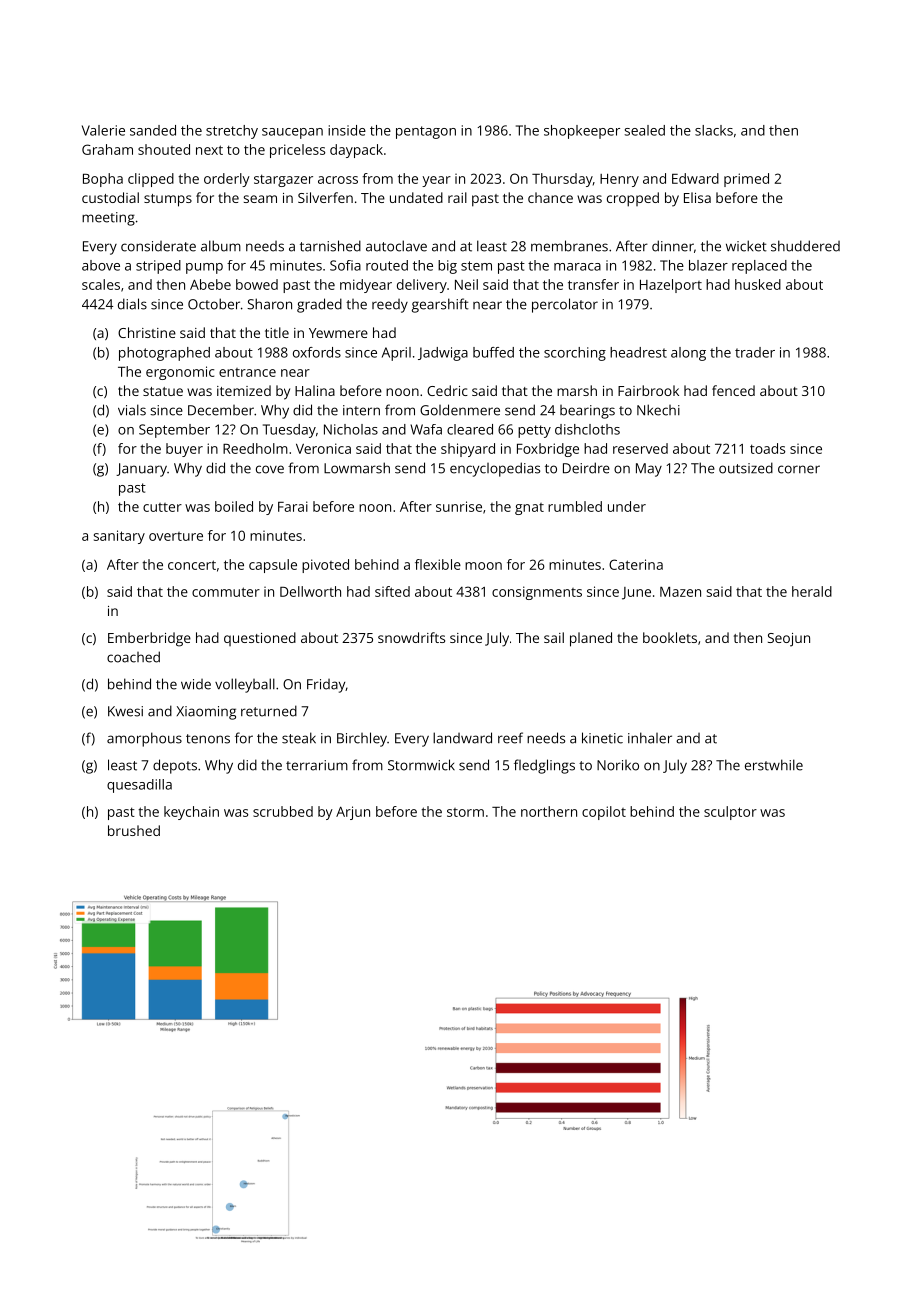 The height and width of the screenshot is (1308, 924). Describe the element at coordinates (510, 738) in the screenshot. I see `reef` at that location.
